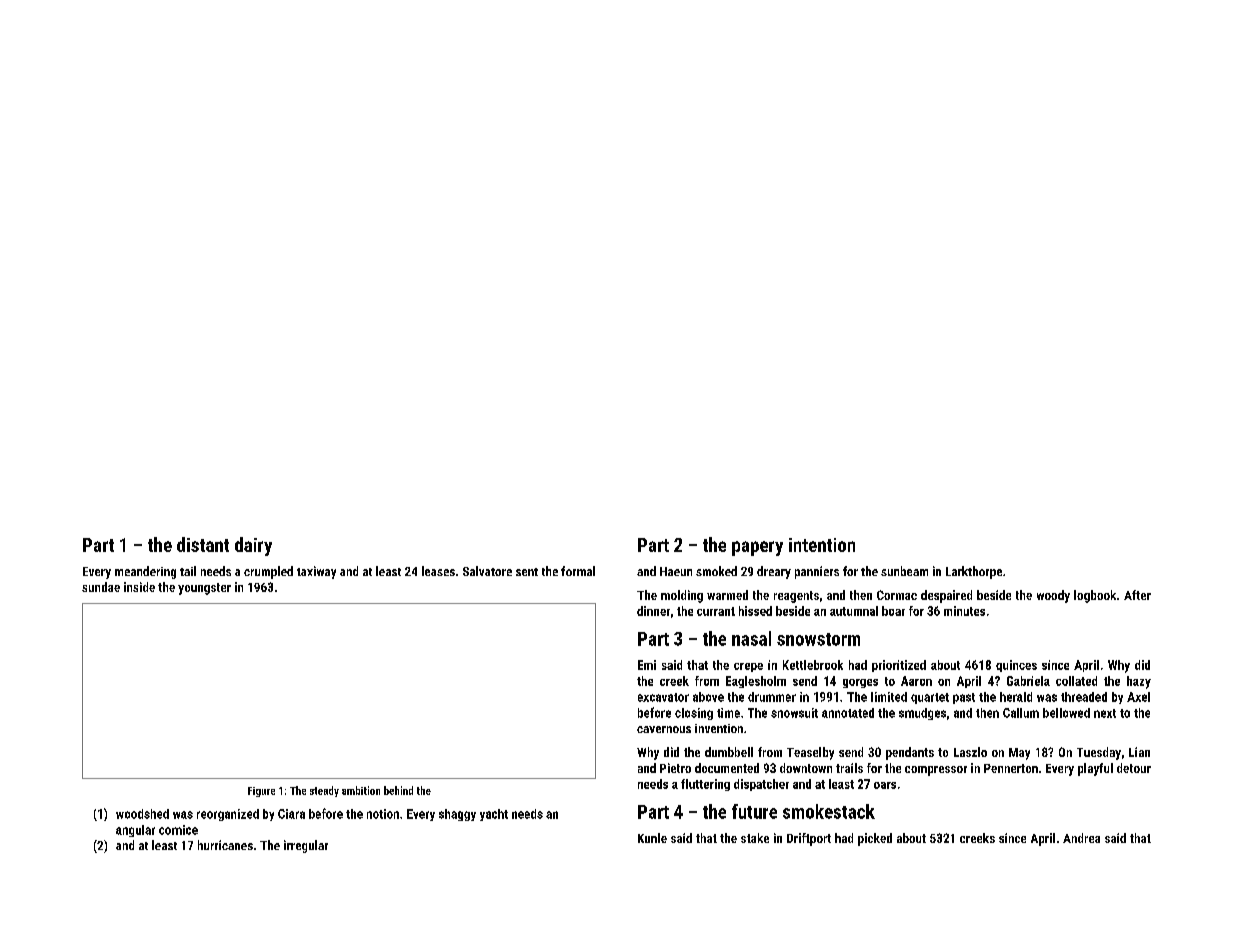 Image resolution: width=1233 pixels, height=952 pixels. What do you see at coordinates (757, 548) in the screenshot?
I see `papery` at bounding box center [757, 548].
